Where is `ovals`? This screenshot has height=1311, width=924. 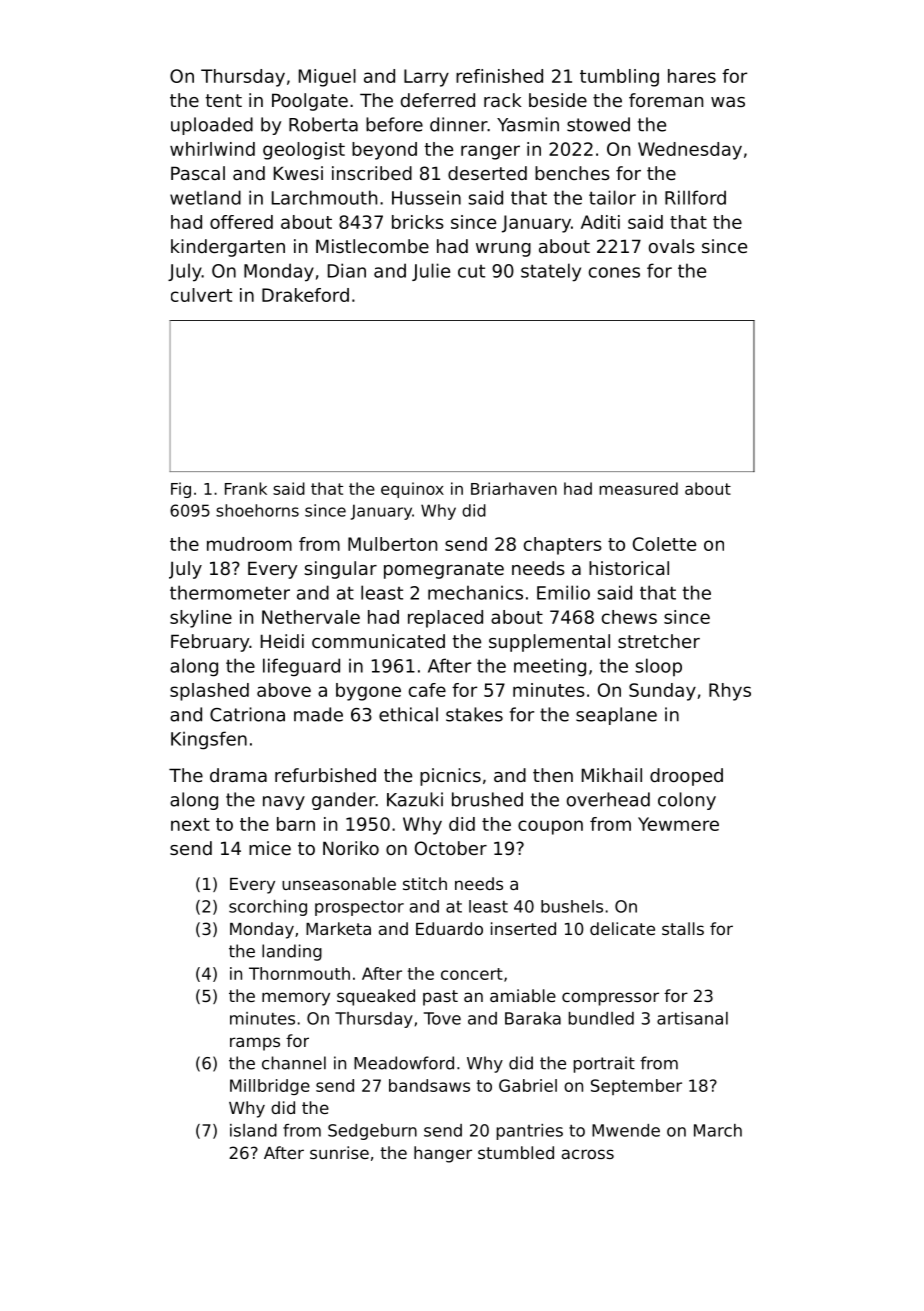 ovals is located at coordinates (672, 246).
